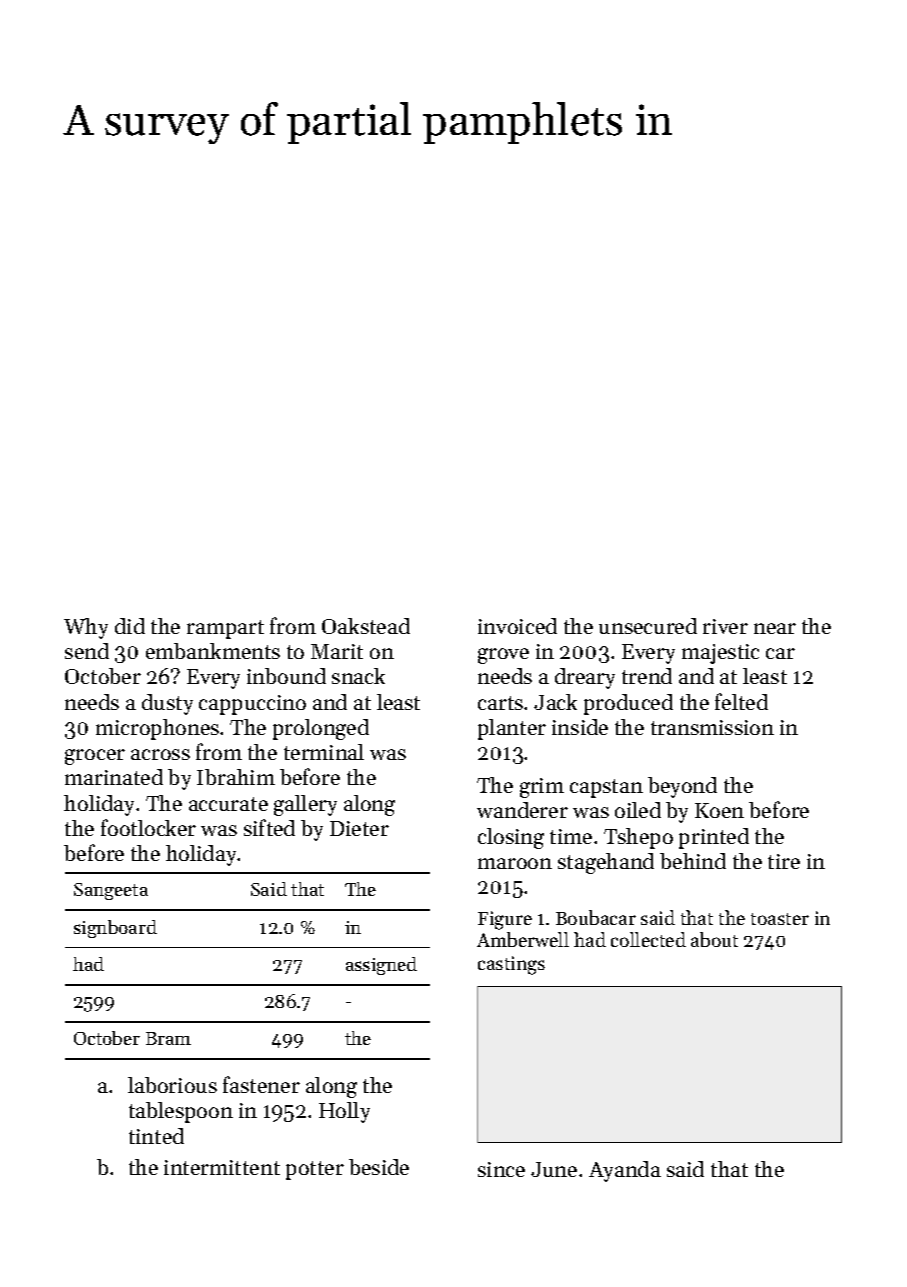 The image size is (907, 1287). I want to click on printed, so click(714, 838).
